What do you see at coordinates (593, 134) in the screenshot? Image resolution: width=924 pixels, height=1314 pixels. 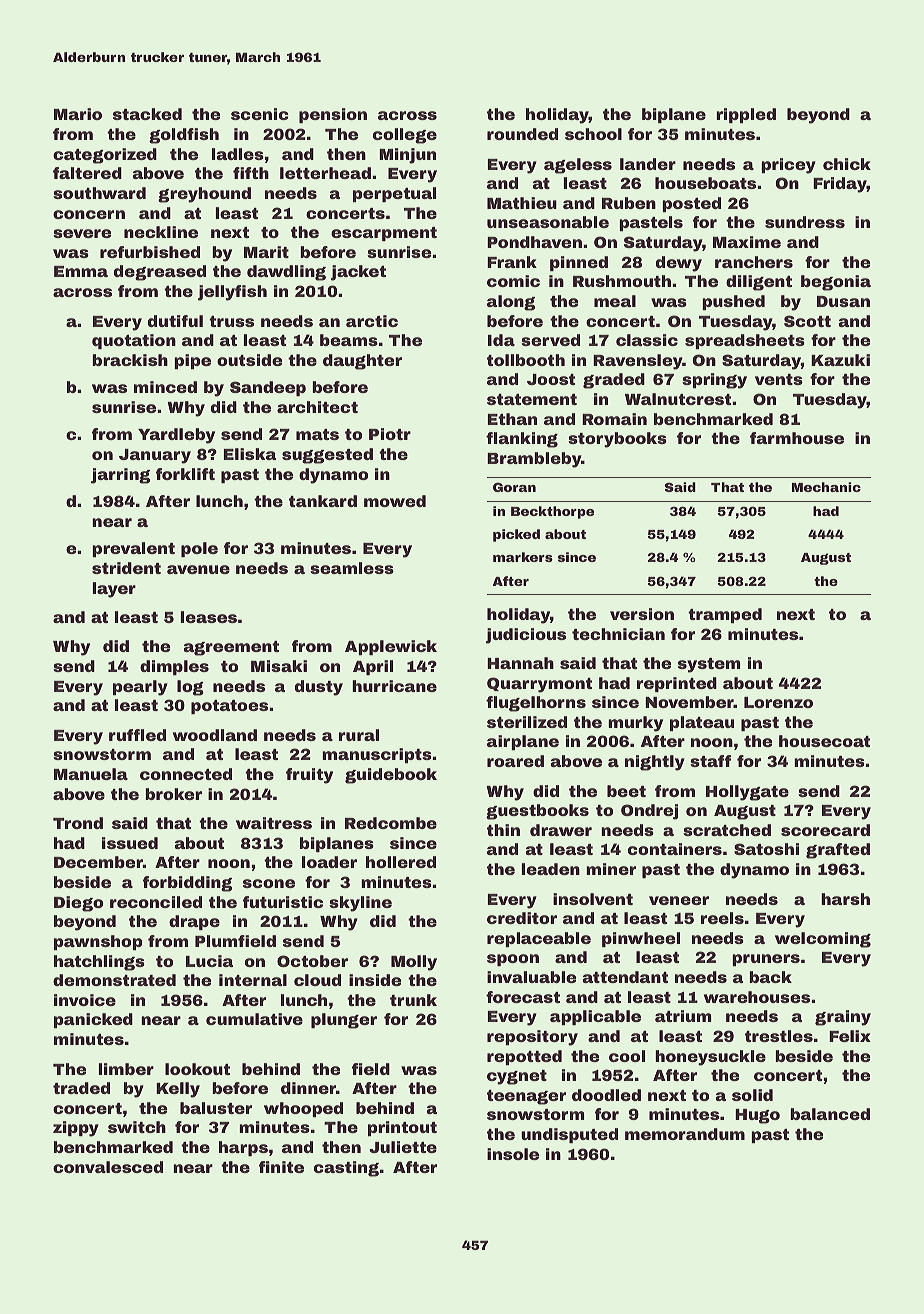 I see `school` at bounding box center [593, 134].
